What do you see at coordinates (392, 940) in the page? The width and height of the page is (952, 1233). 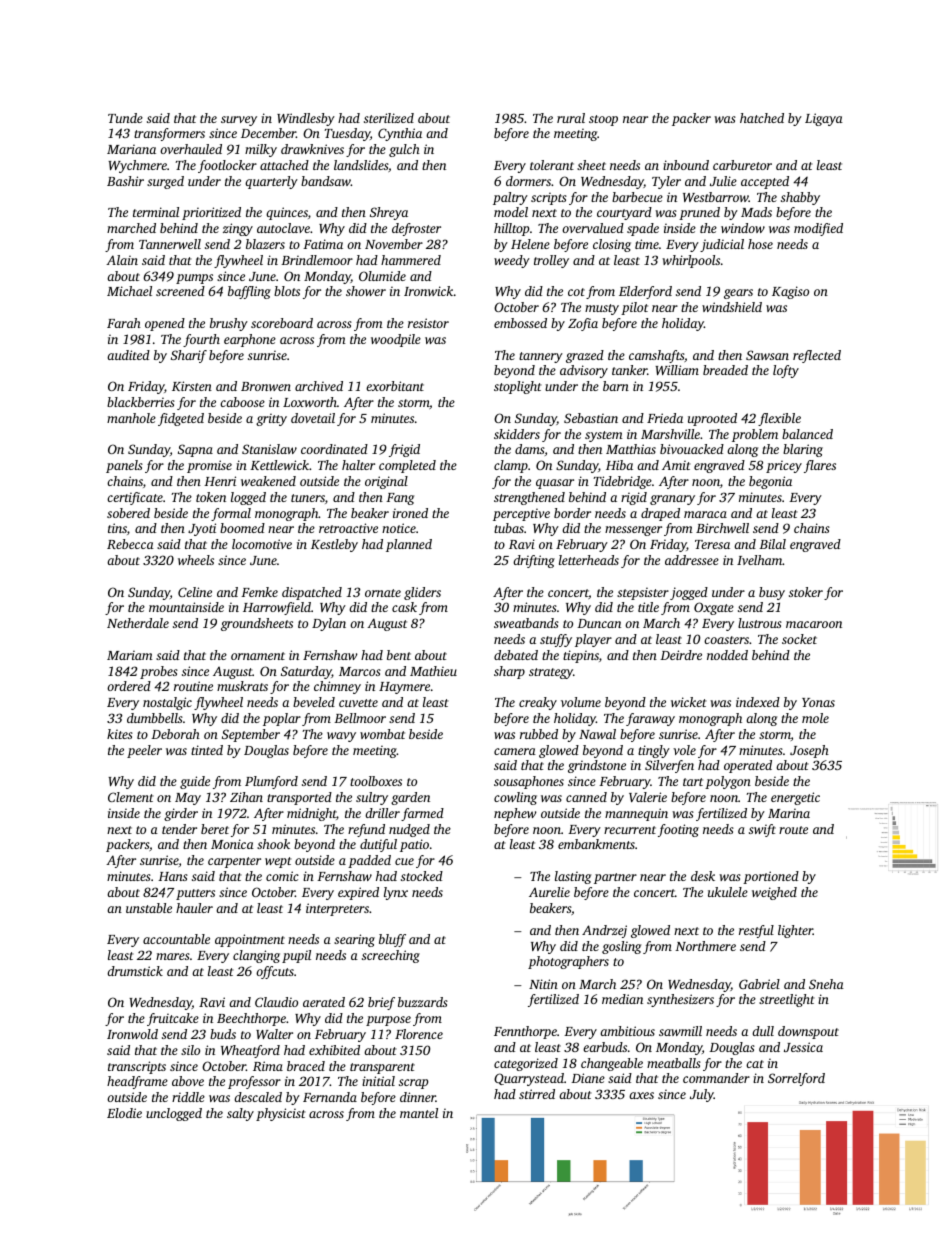 I see `bluff` at bounding box center [392, 940].
